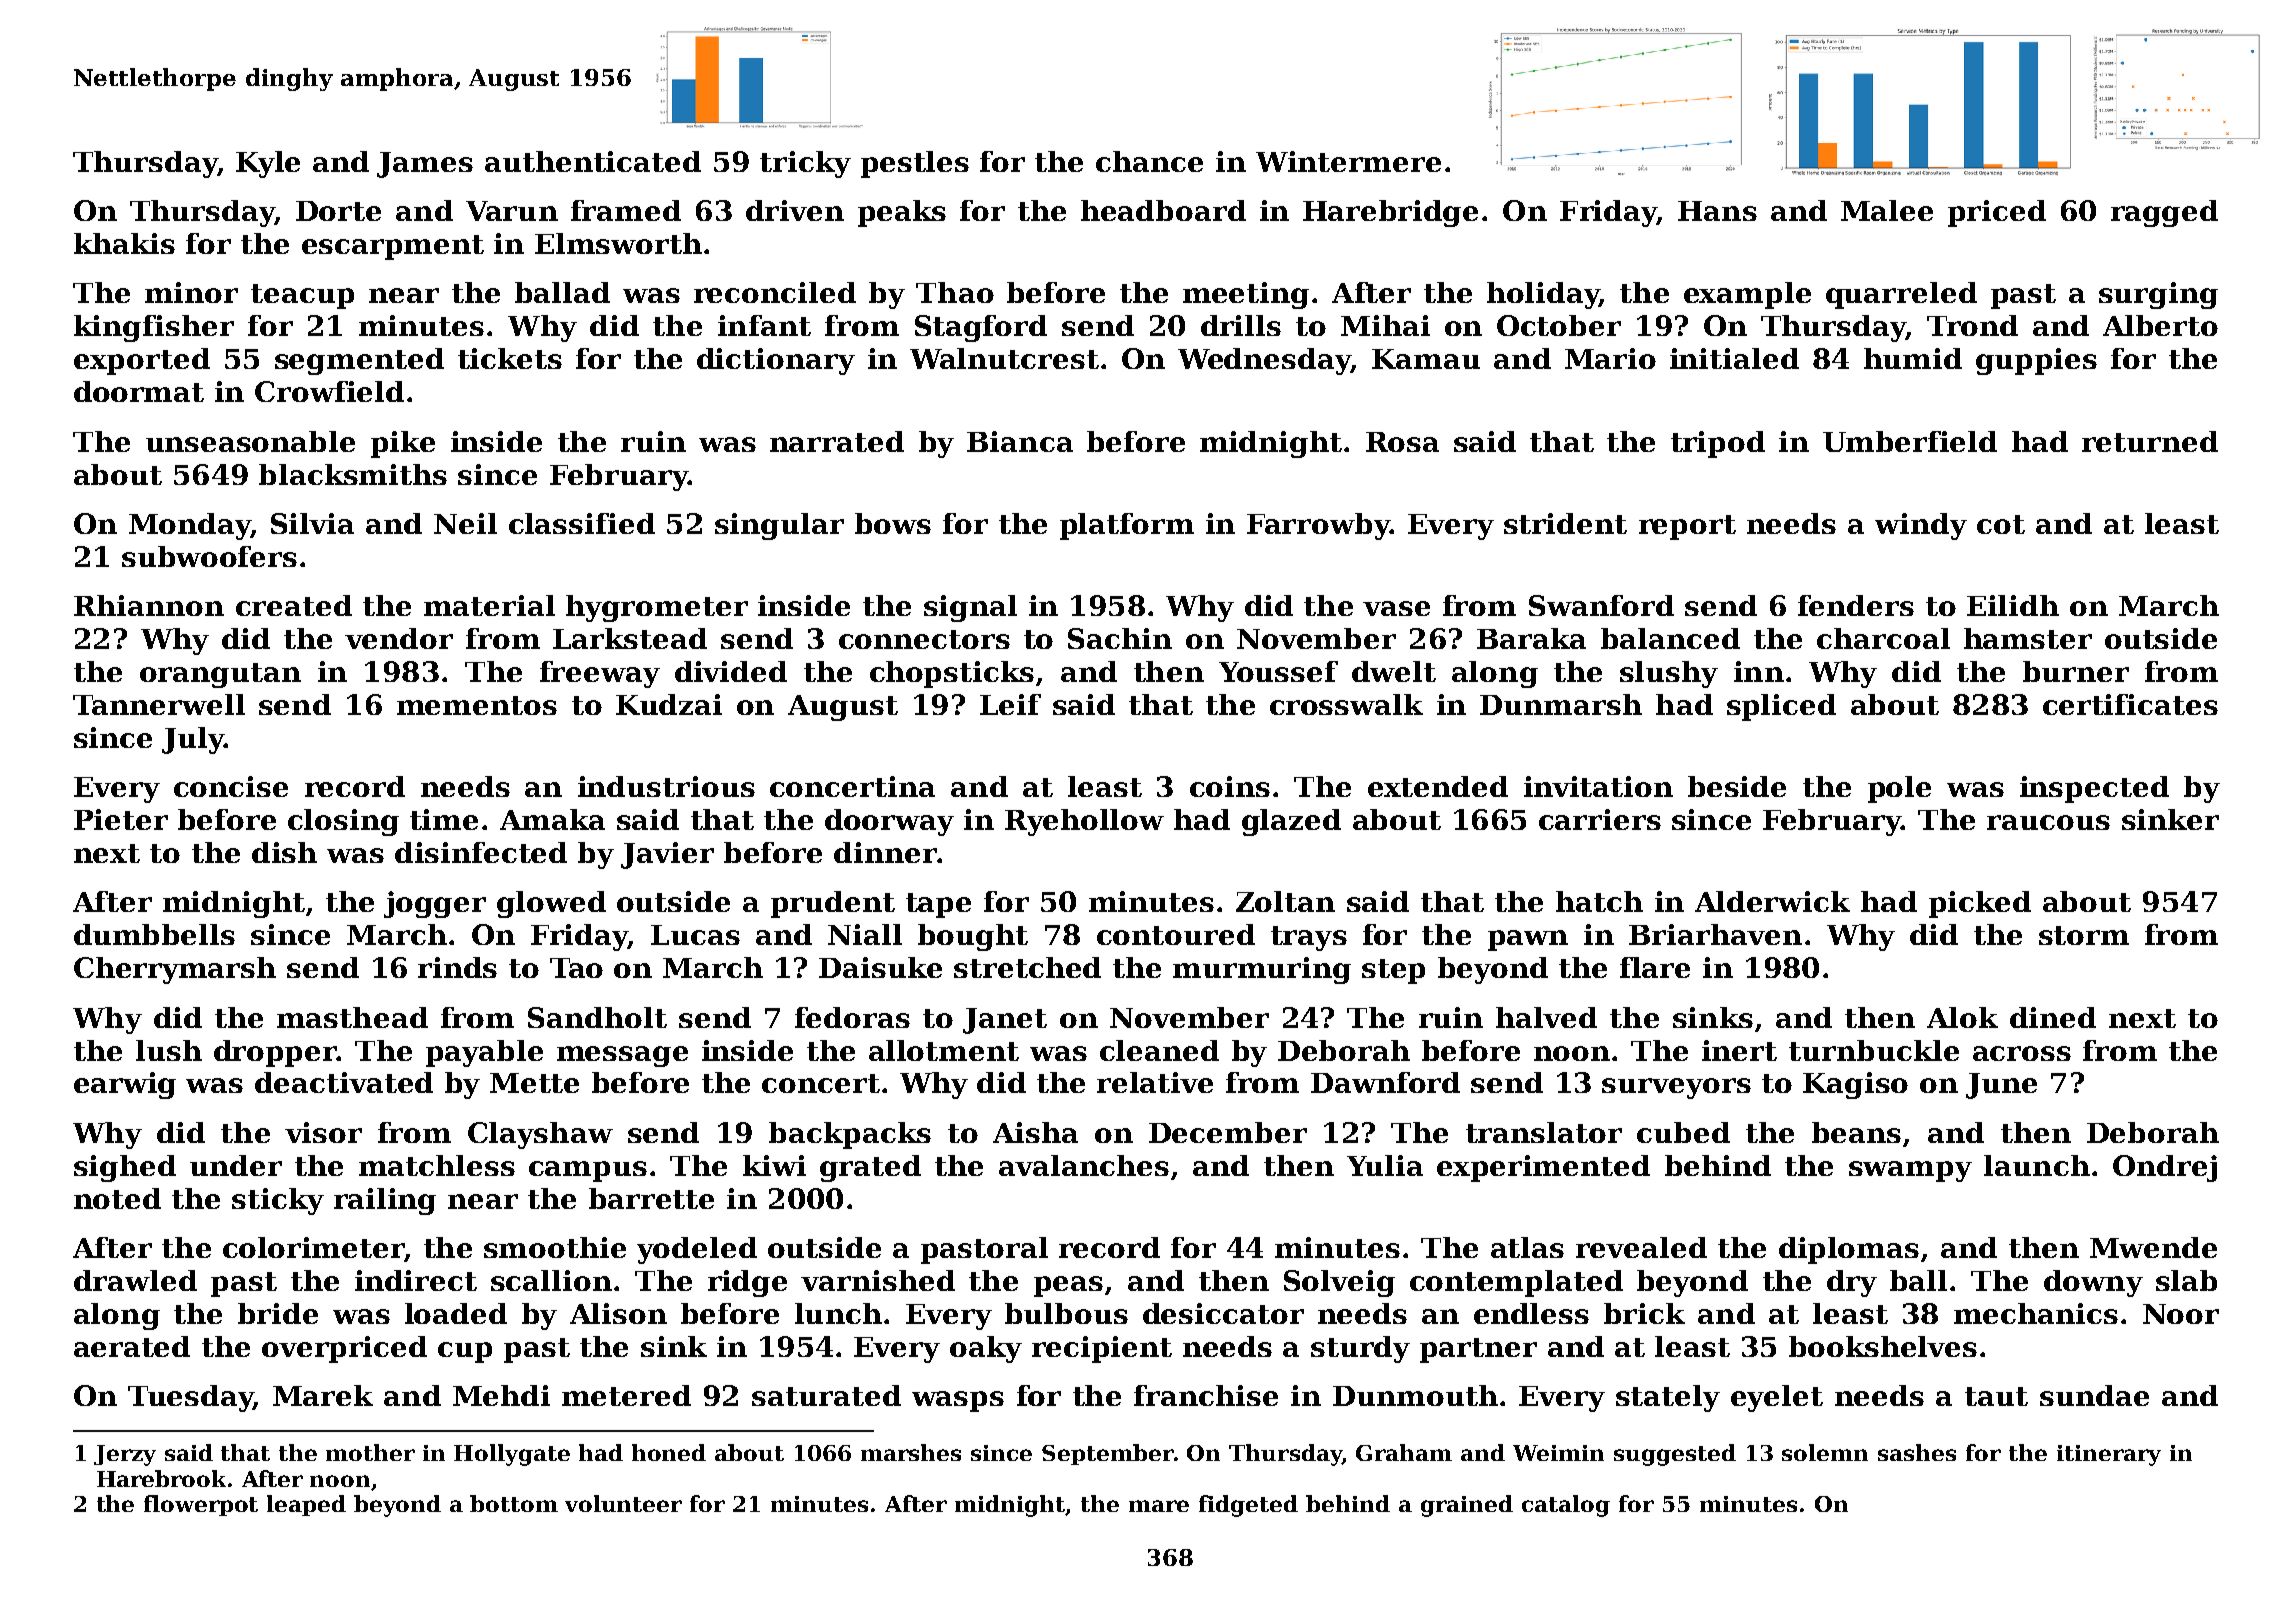 The width and height of the screenshot is (2292, 1620). What do you see at coordinates (457, 967) in the screenshot?
I see `rinds` at bounding box center [457, 967].
